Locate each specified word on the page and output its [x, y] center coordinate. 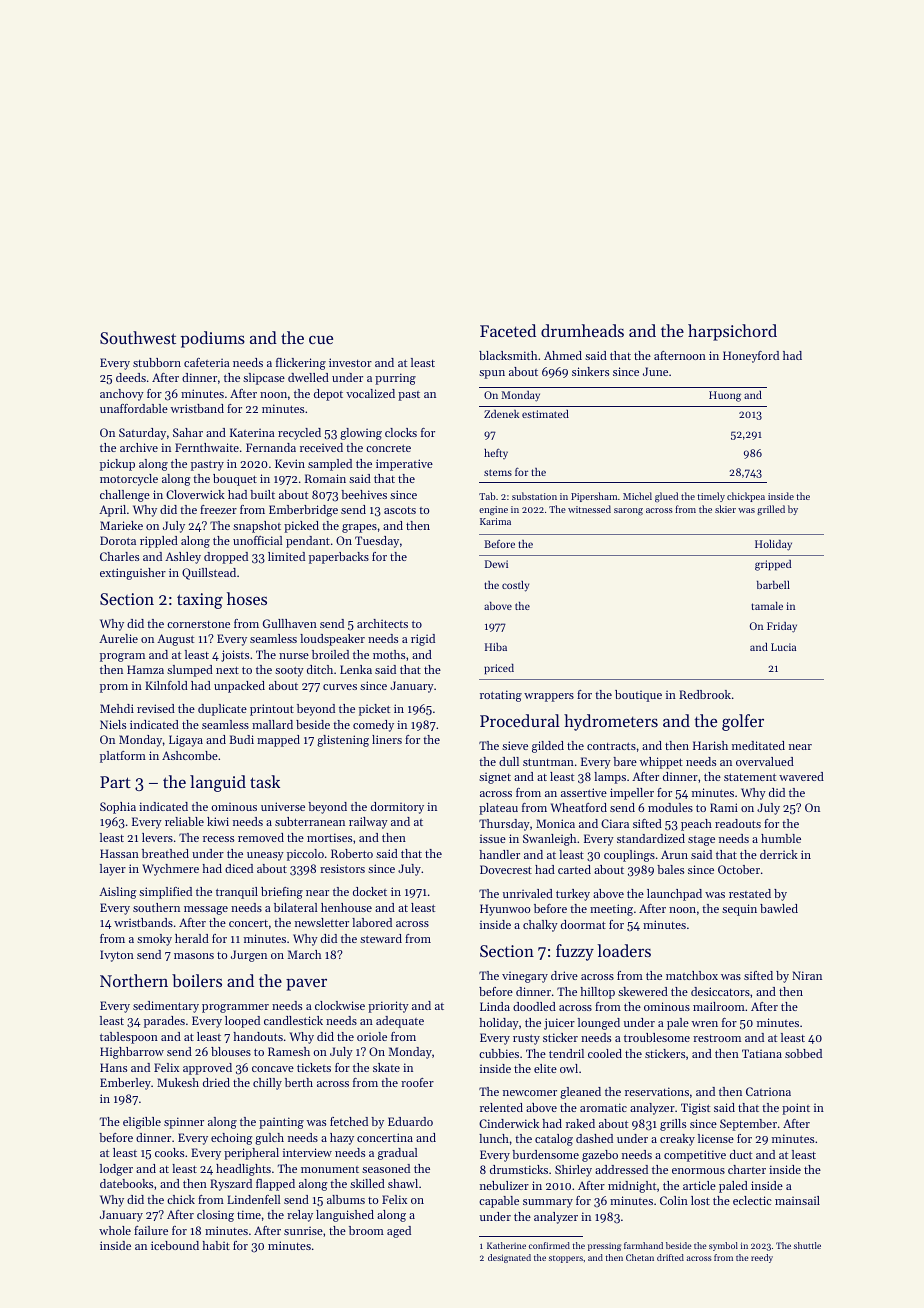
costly [515, 586]
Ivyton [117, 956]
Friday [782, 627]
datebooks [126, 1183]
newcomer [530, 1093]
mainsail [797, 1200]
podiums [213, 339]
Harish [710, 745]
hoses [247, 598]
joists [235, 656]
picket [374, 710]
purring [395, 379]
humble [781, 838]
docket [370, 891]
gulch [269, 1139]
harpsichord [732, 332]
